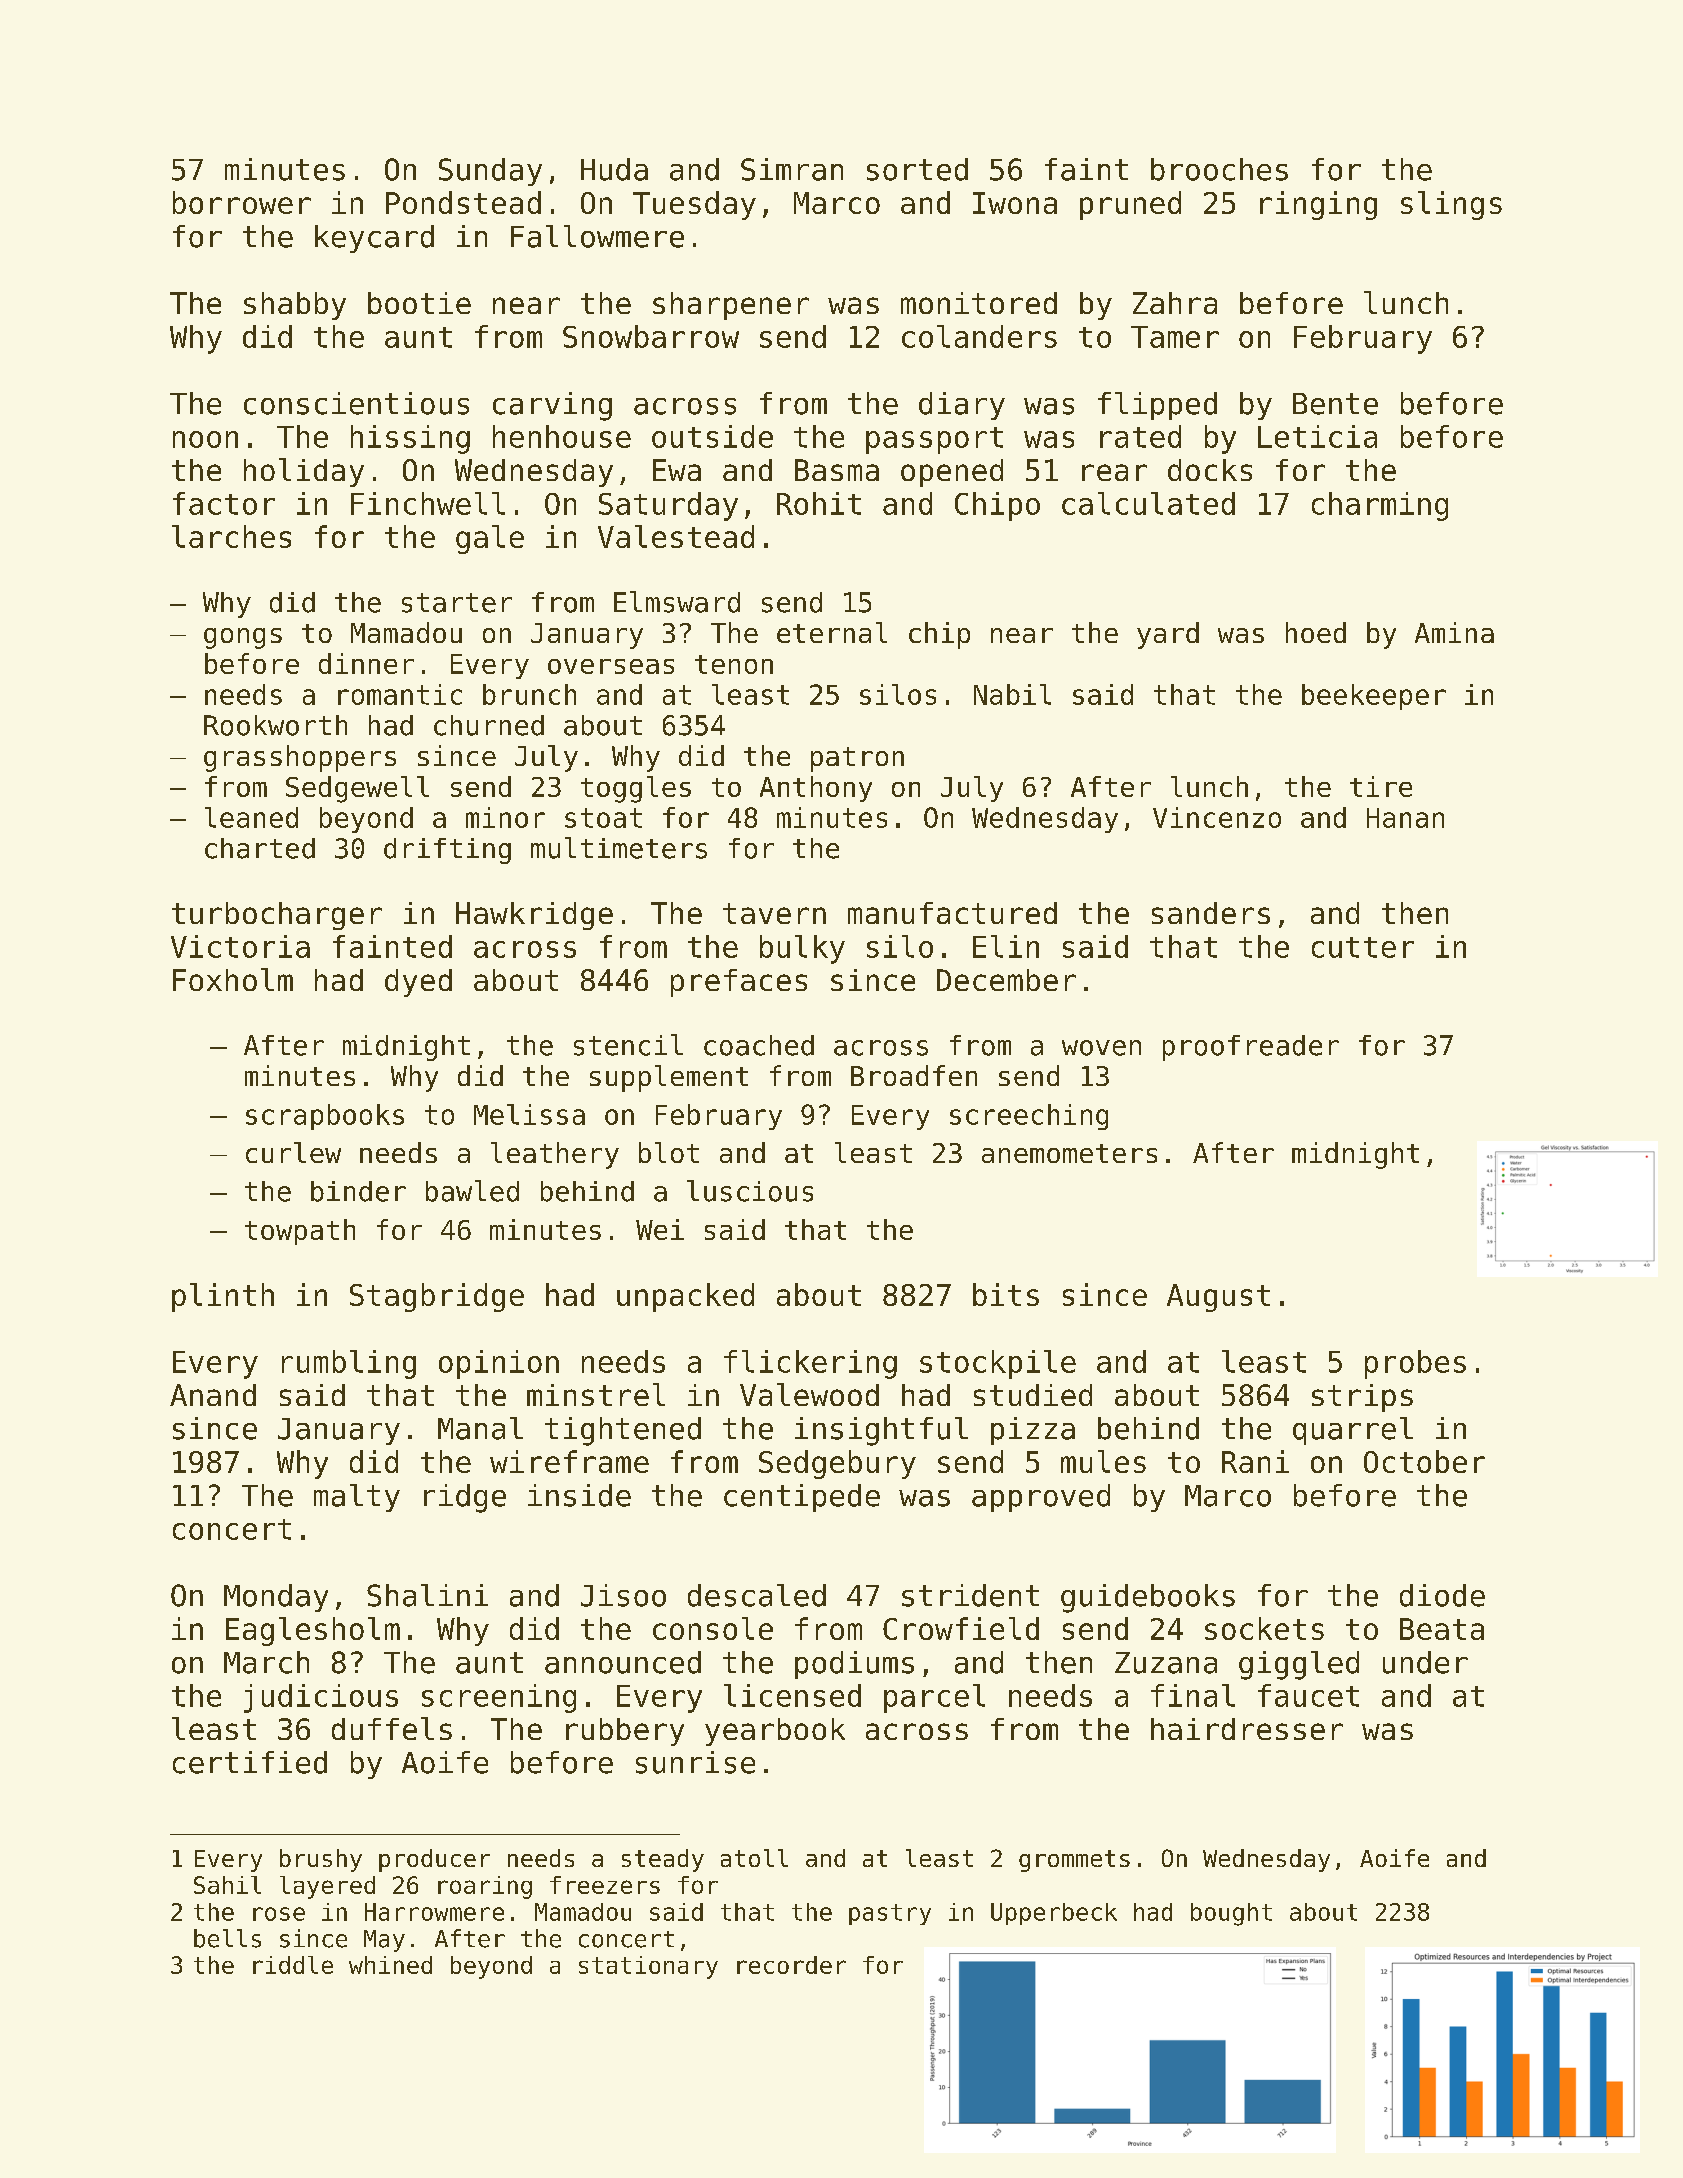  What do you see at coordinates (472, 1191) in the image?
I see `bawled` at bounding box center [472, 1191].
